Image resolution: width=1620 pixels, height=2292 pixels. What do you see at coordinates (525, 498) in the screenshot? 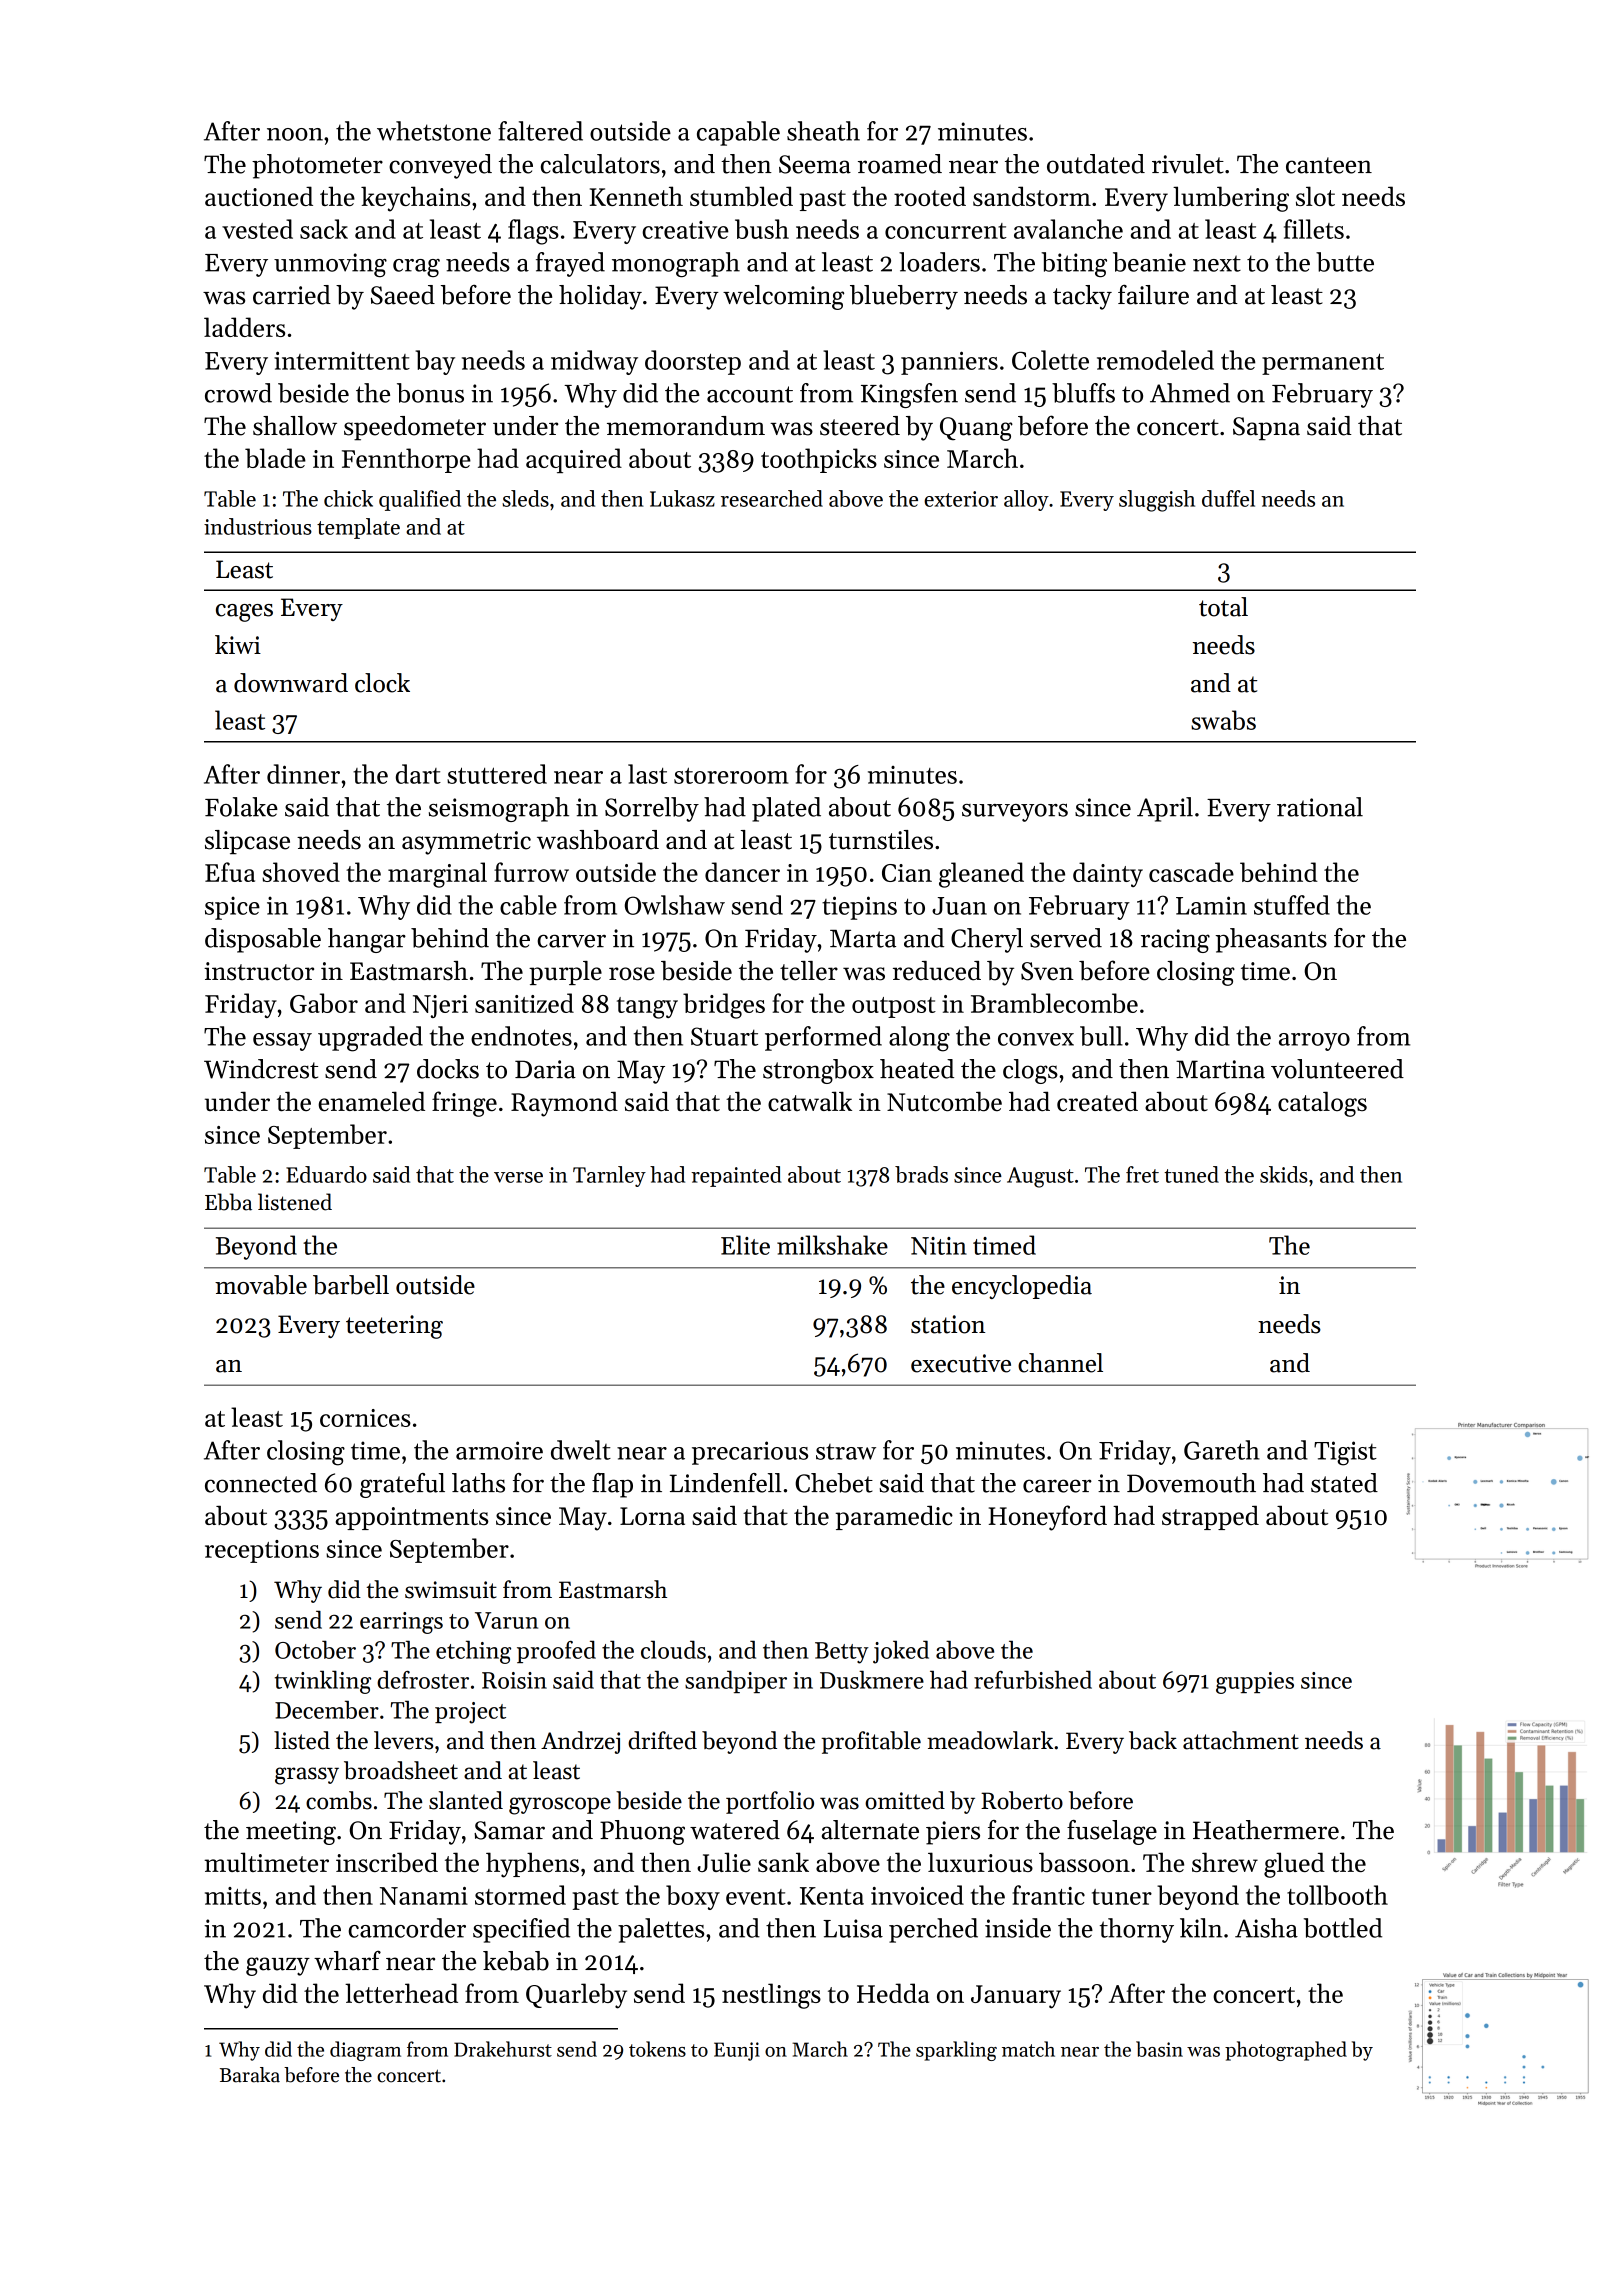
I see `sleds` at bounding box center [525, 498].
